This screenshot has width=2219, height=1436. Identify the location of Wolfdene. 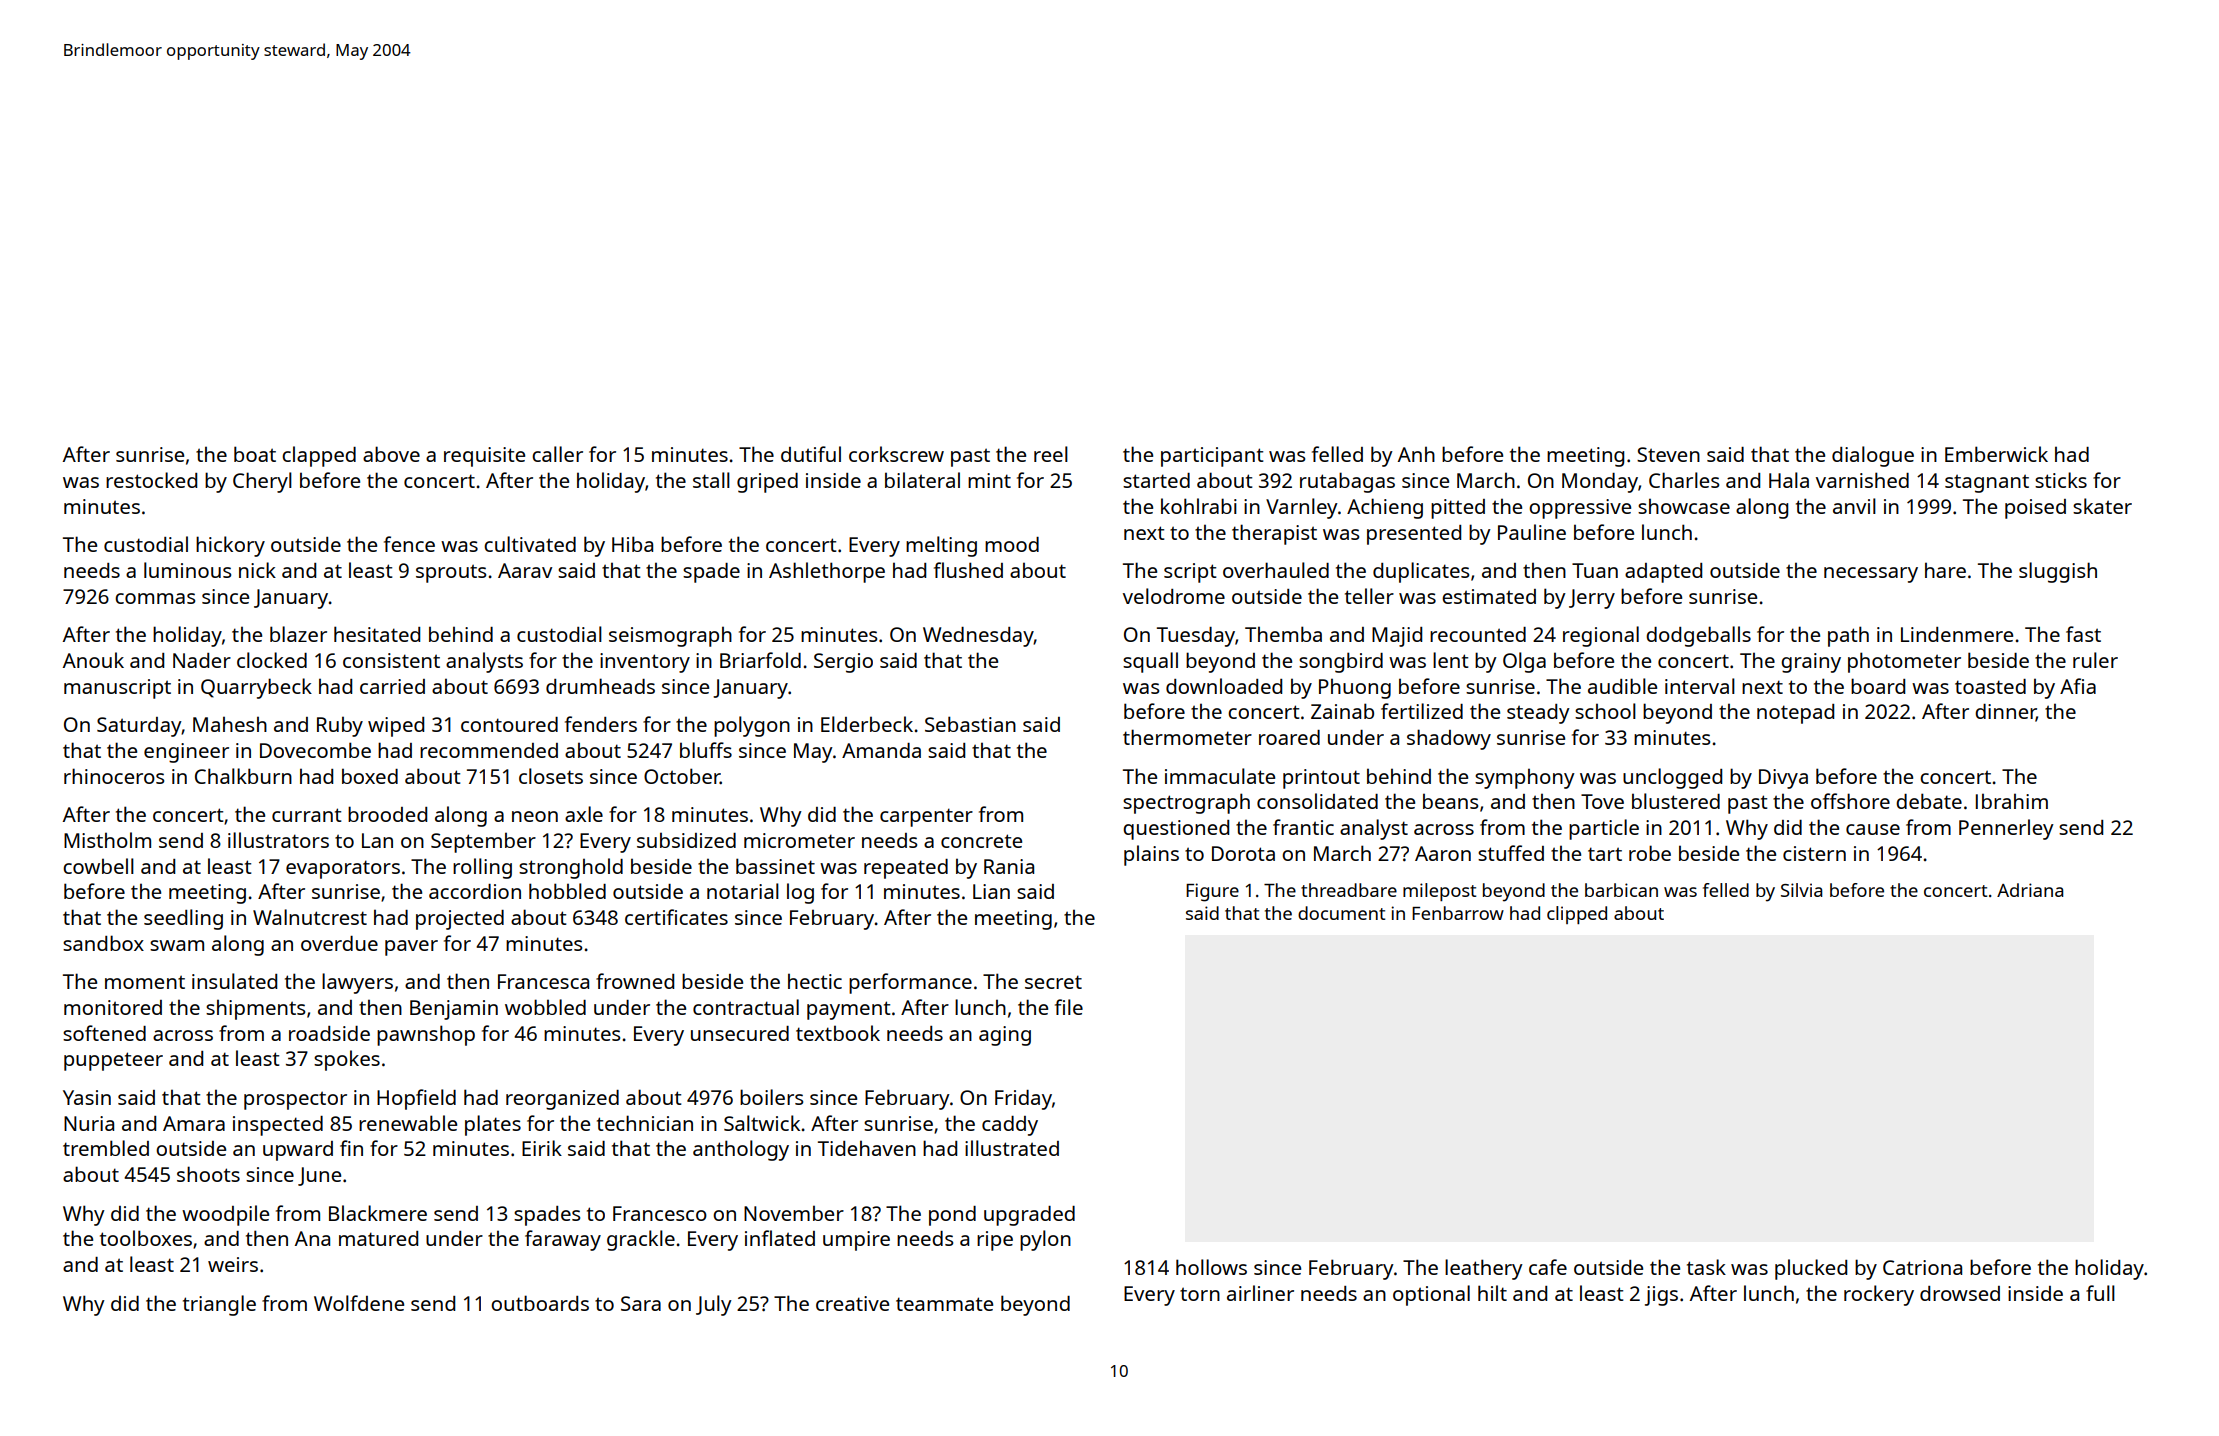
(359, 1303).
